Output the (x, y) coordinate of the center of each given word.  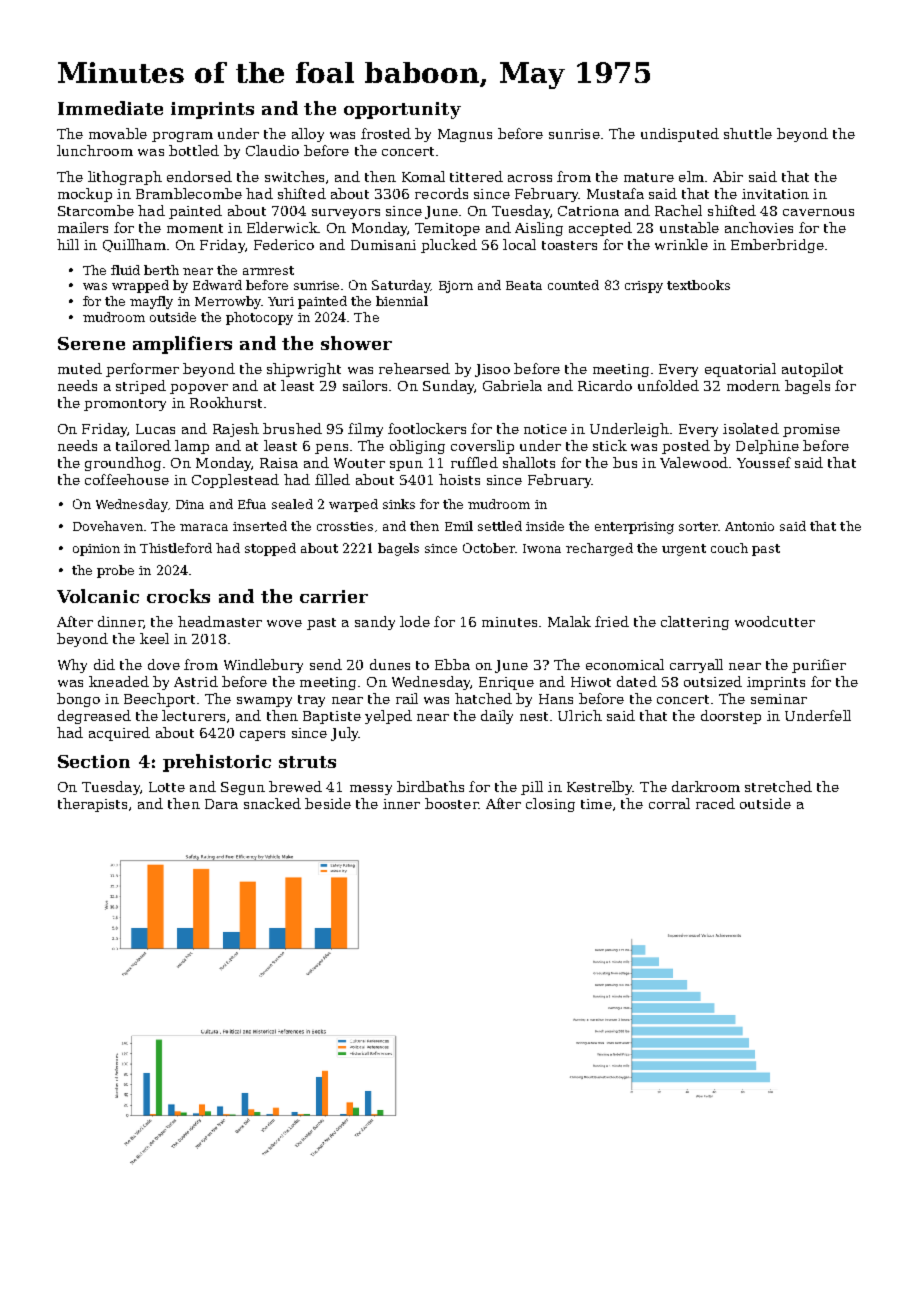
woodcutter (775, 621)
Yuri (281, 301)
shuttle (748, 133)
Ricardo (605, 385)
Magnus (465, 135)
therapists (92, 805)
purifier (819, 666)
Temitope (447, 229)
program (182, 137)
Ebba (452, 664)
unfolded (668, 385)
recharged (599, 549)
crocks (178, 596)
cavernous (818, 212)
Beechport (159, 700)
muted (80, 368)
